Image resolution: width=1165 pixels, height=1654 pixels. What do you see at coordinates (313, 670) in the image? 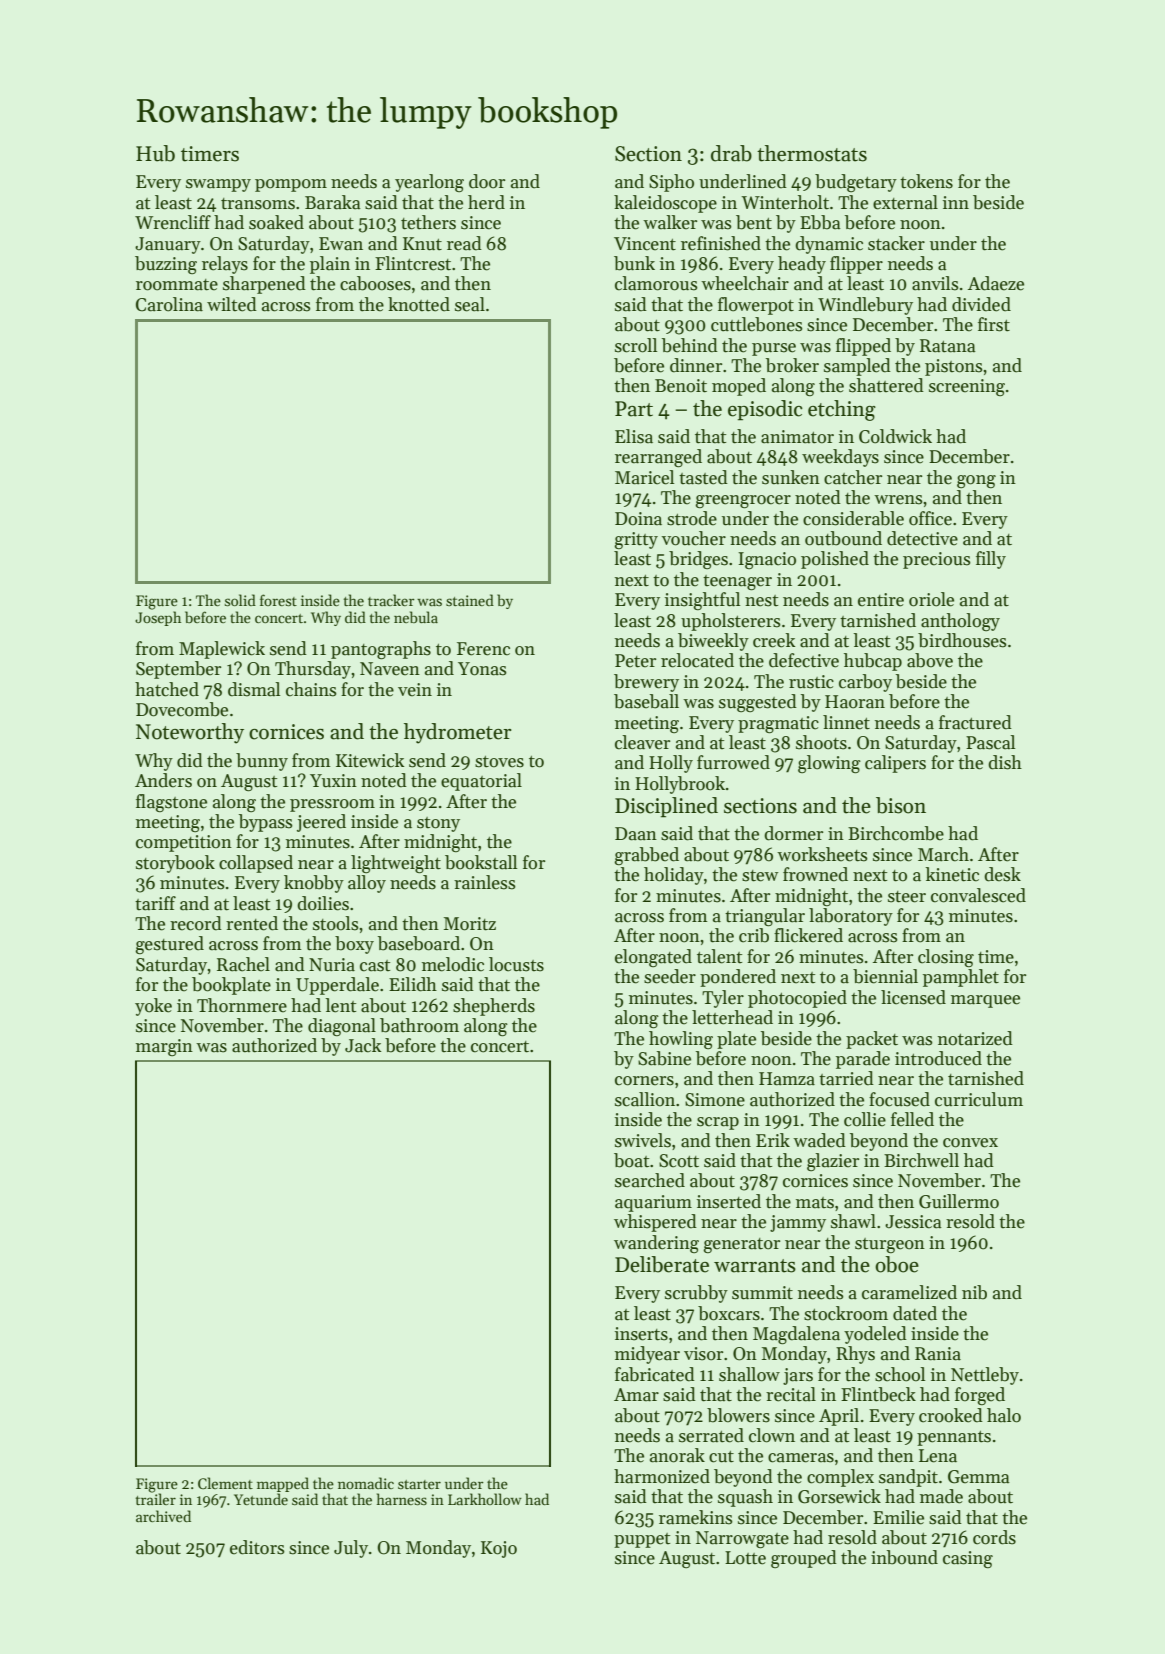
I see `Thursday` at bounding box center [313, 670].
